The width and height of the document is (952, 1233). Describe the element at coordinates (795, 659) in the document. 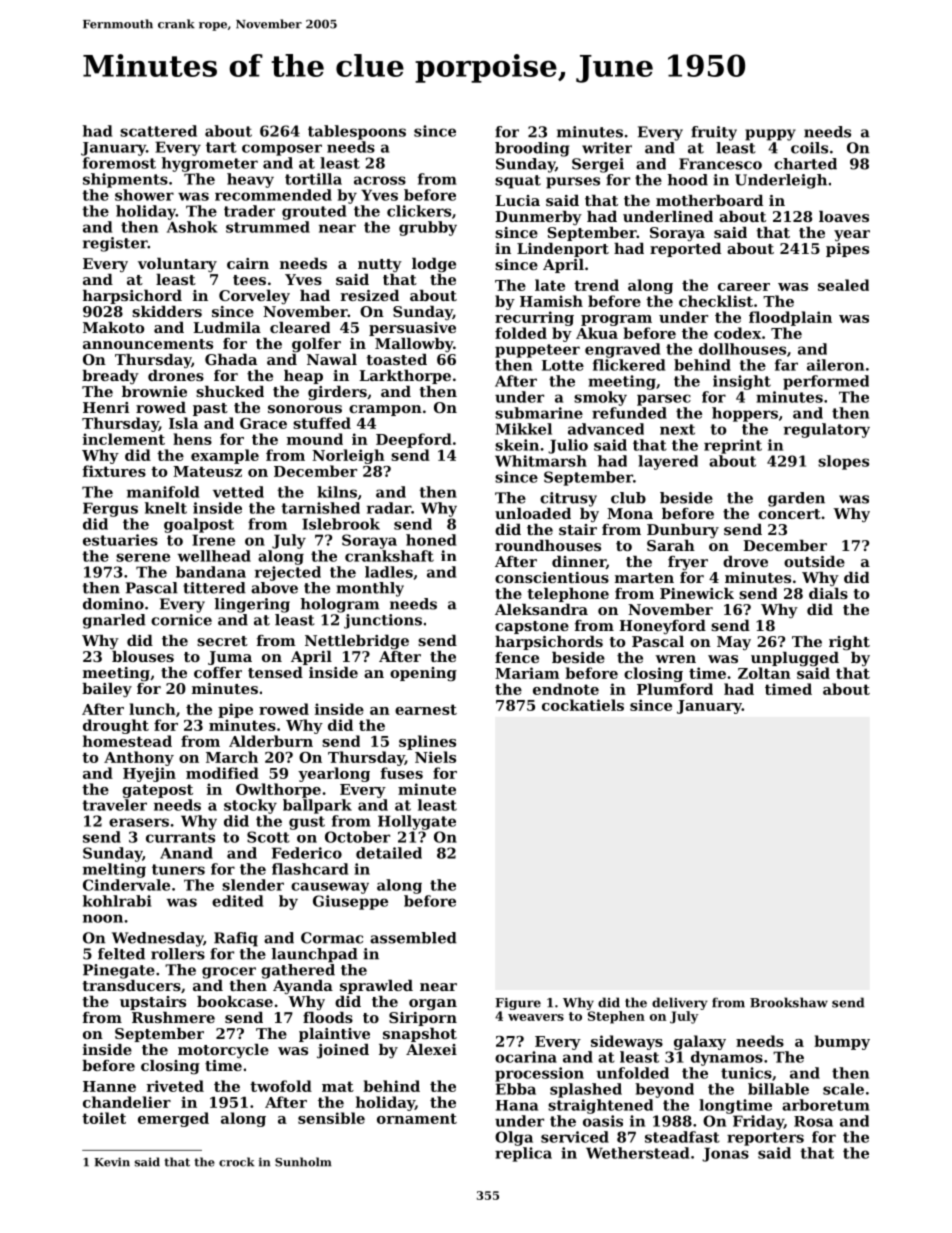

I see `unplugged` at that location.
